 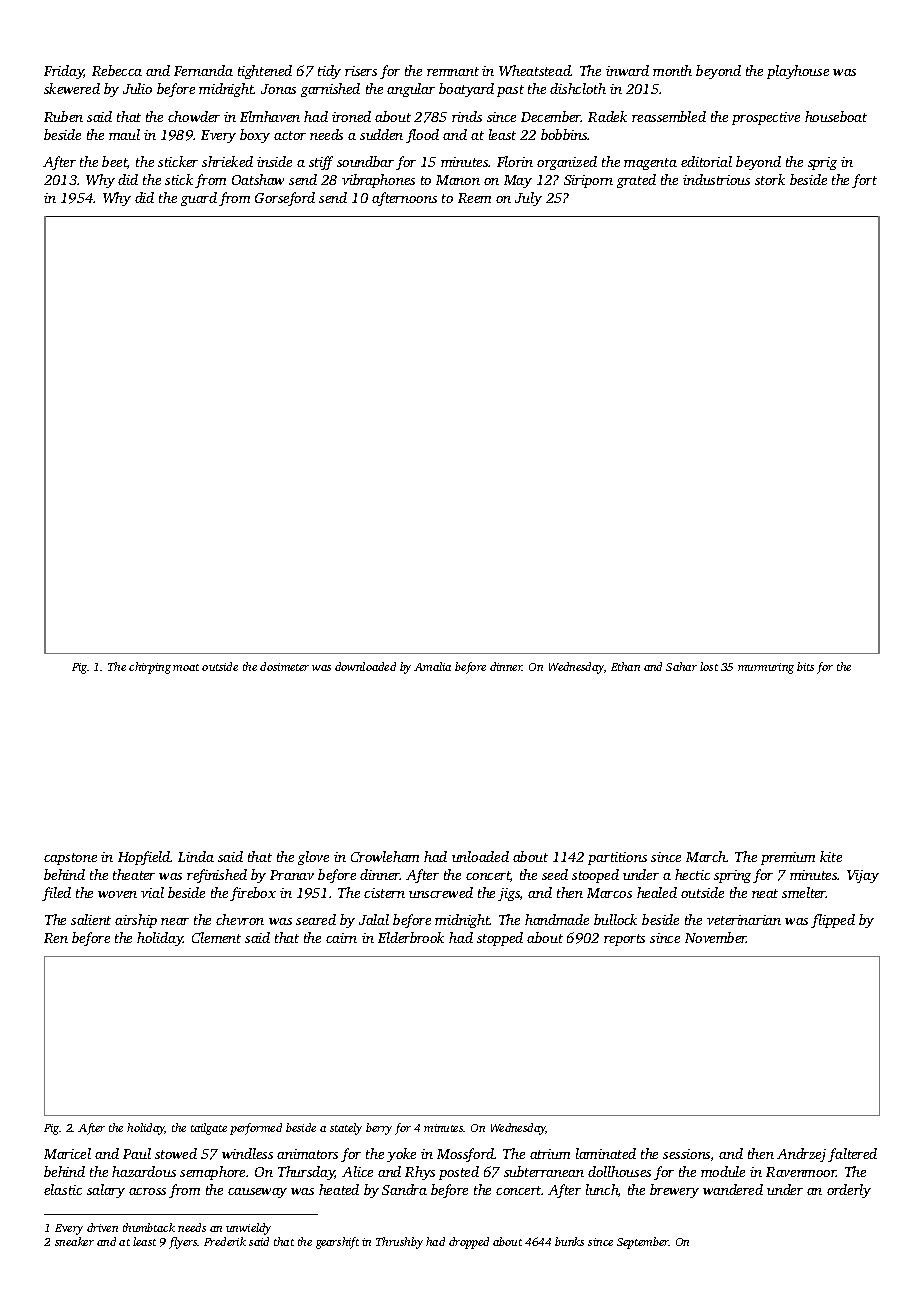 What do you see at coordinates (216, 937) in the image?
I see `Clement` at bounding box center [216, 937].
